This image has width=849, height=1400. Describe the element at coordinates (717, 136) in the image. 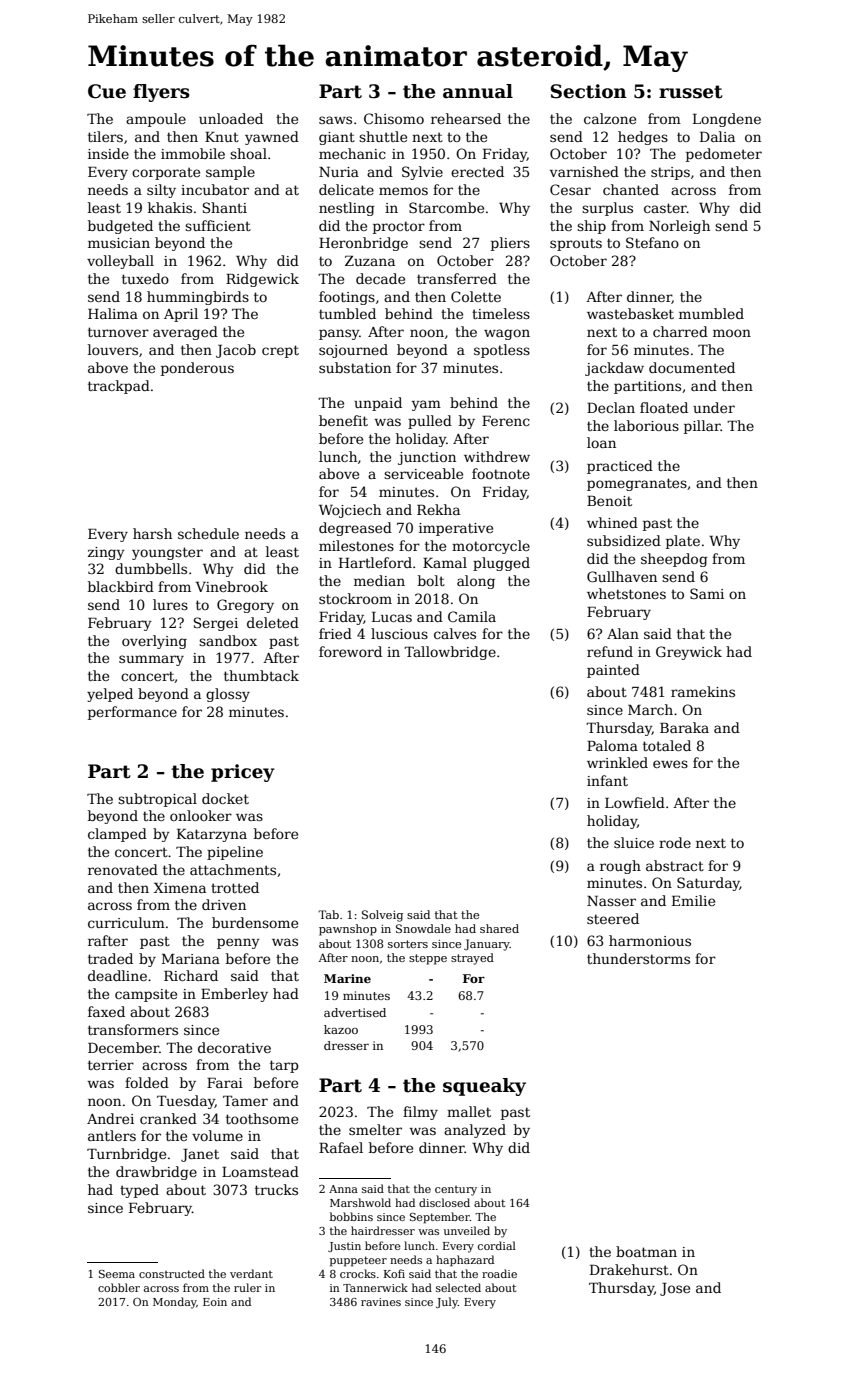

I see `Dalia` at that location.
